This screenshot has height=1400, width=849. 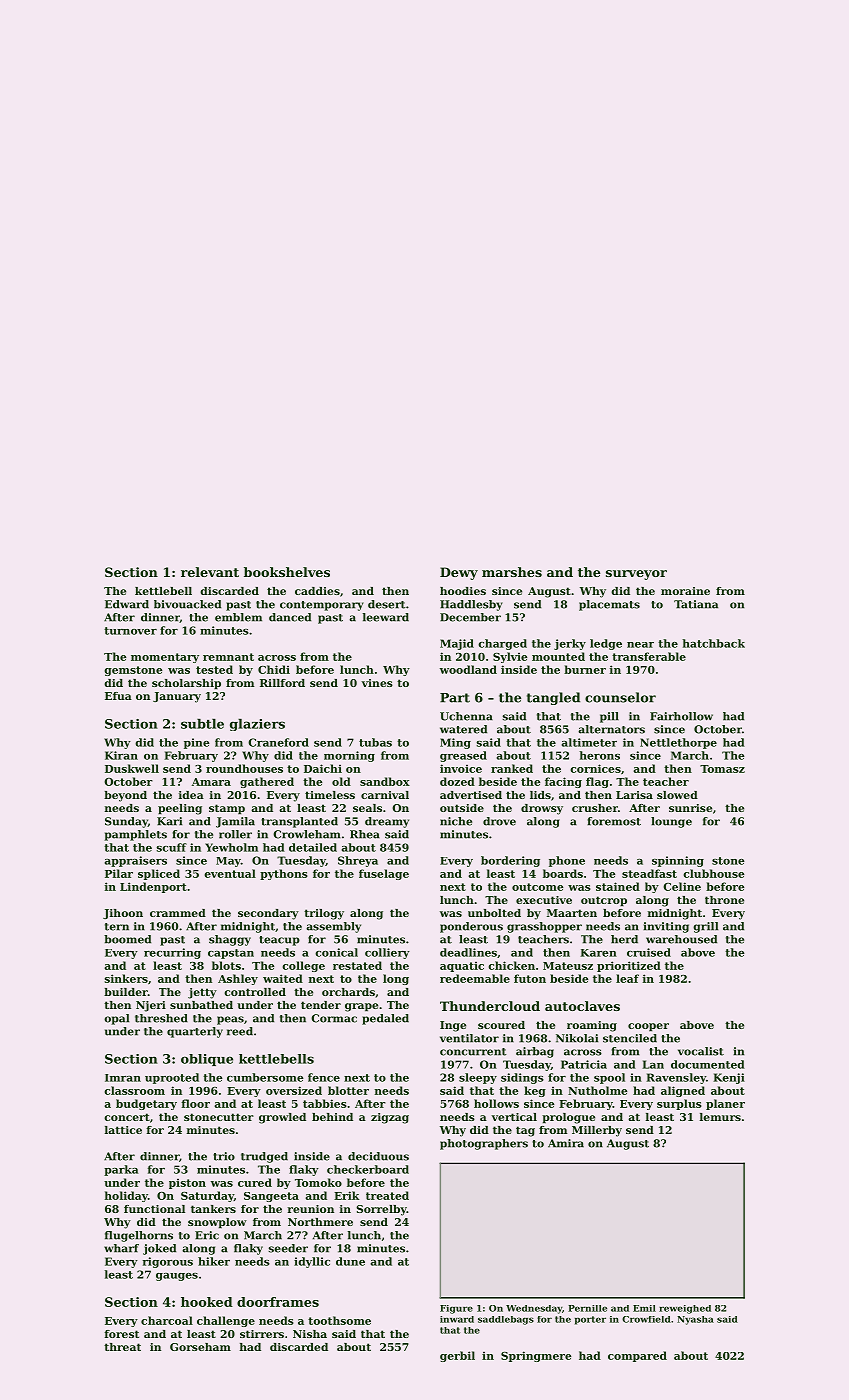 What do you see at coordinates (563, 782) in the screenshot?
I see `facing` at bounding box center [563, 782].
